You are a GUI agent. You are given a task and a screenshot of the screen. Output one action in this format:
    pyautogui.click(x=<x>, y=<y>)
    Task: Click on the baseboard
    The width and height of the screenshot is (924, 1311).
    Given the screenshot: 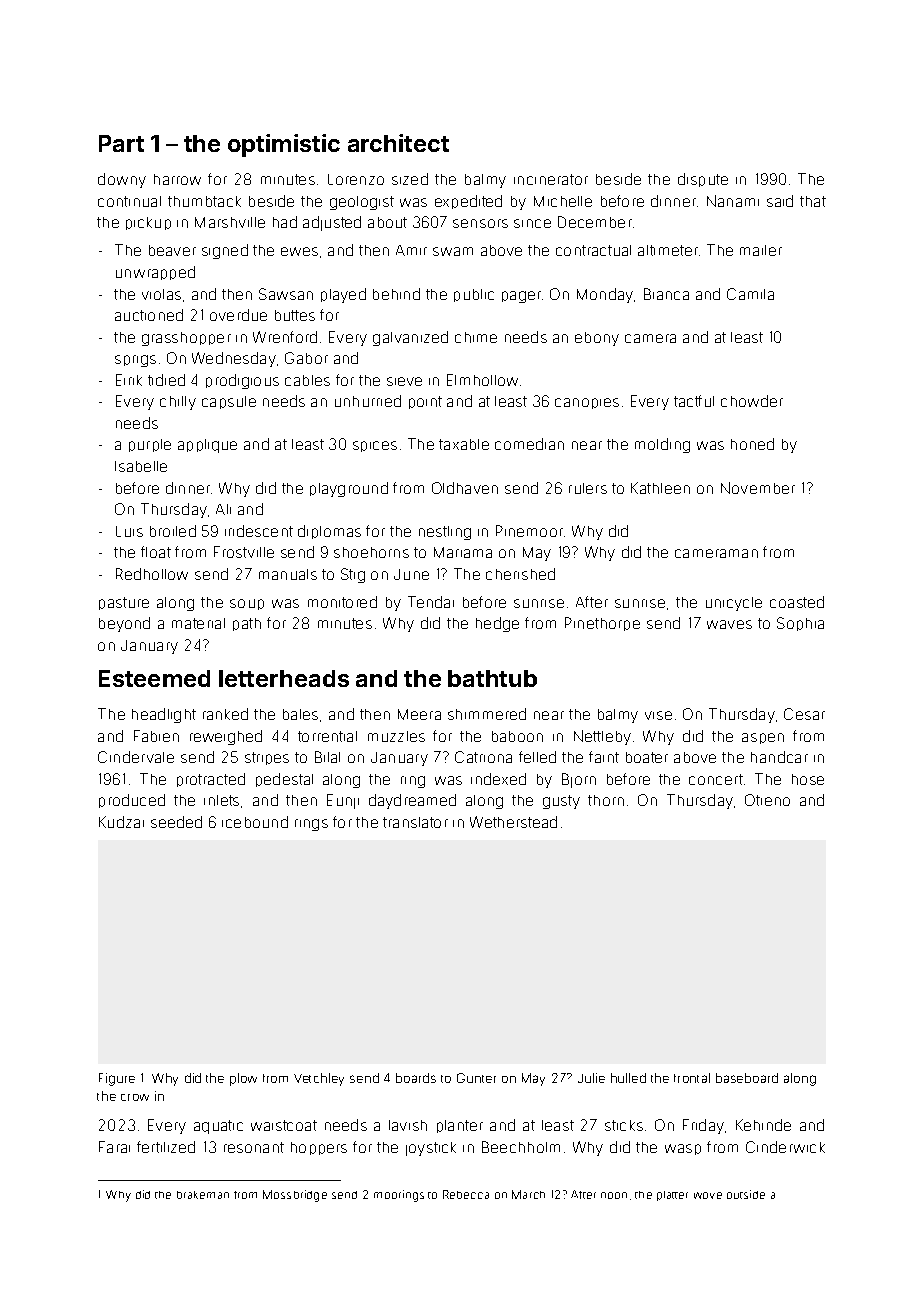 What is the action you would take?
    pyautogui.click(x=747, y=1078)
